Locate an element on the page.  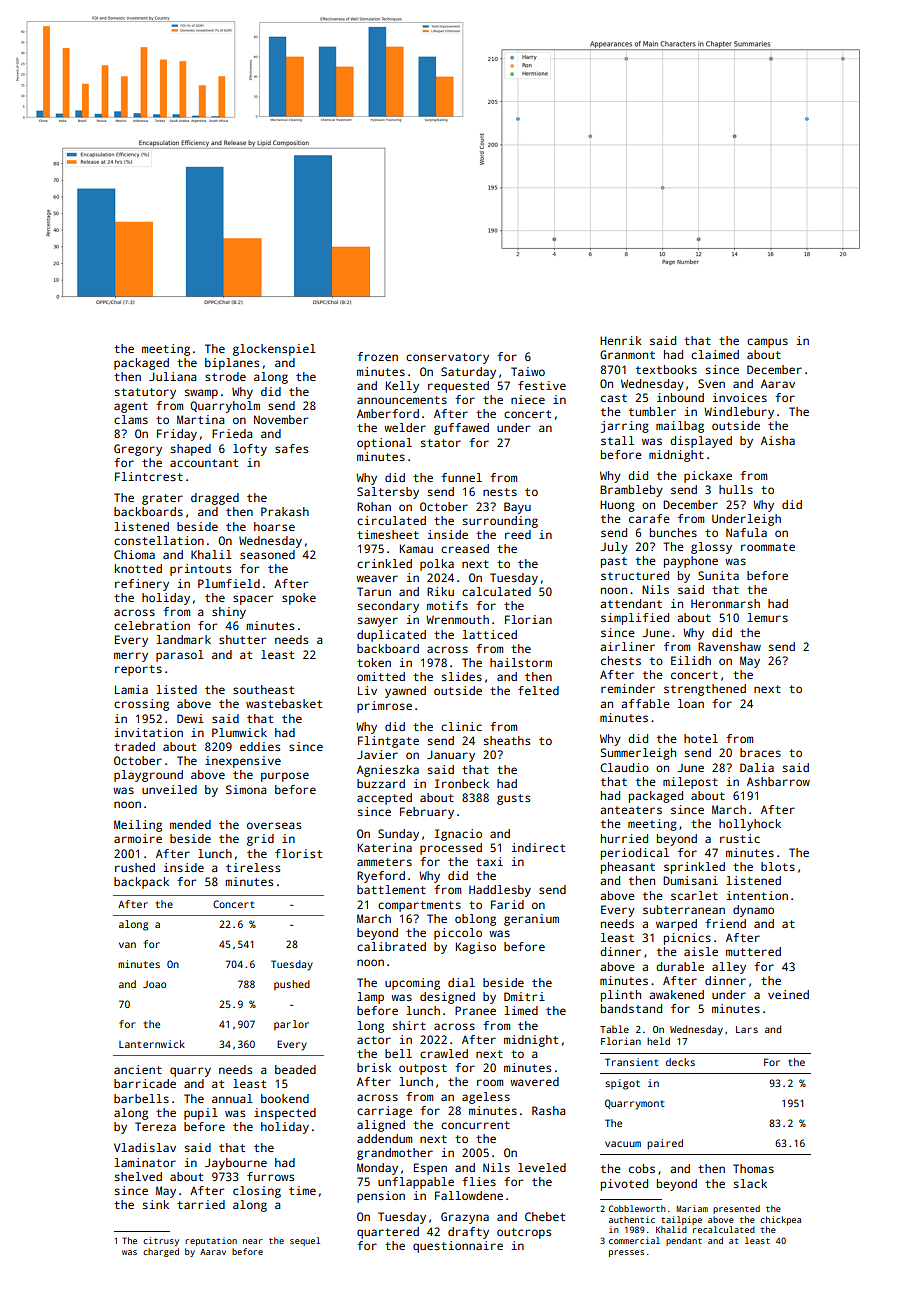
Chebet is located at coordinates (545, 1216).
